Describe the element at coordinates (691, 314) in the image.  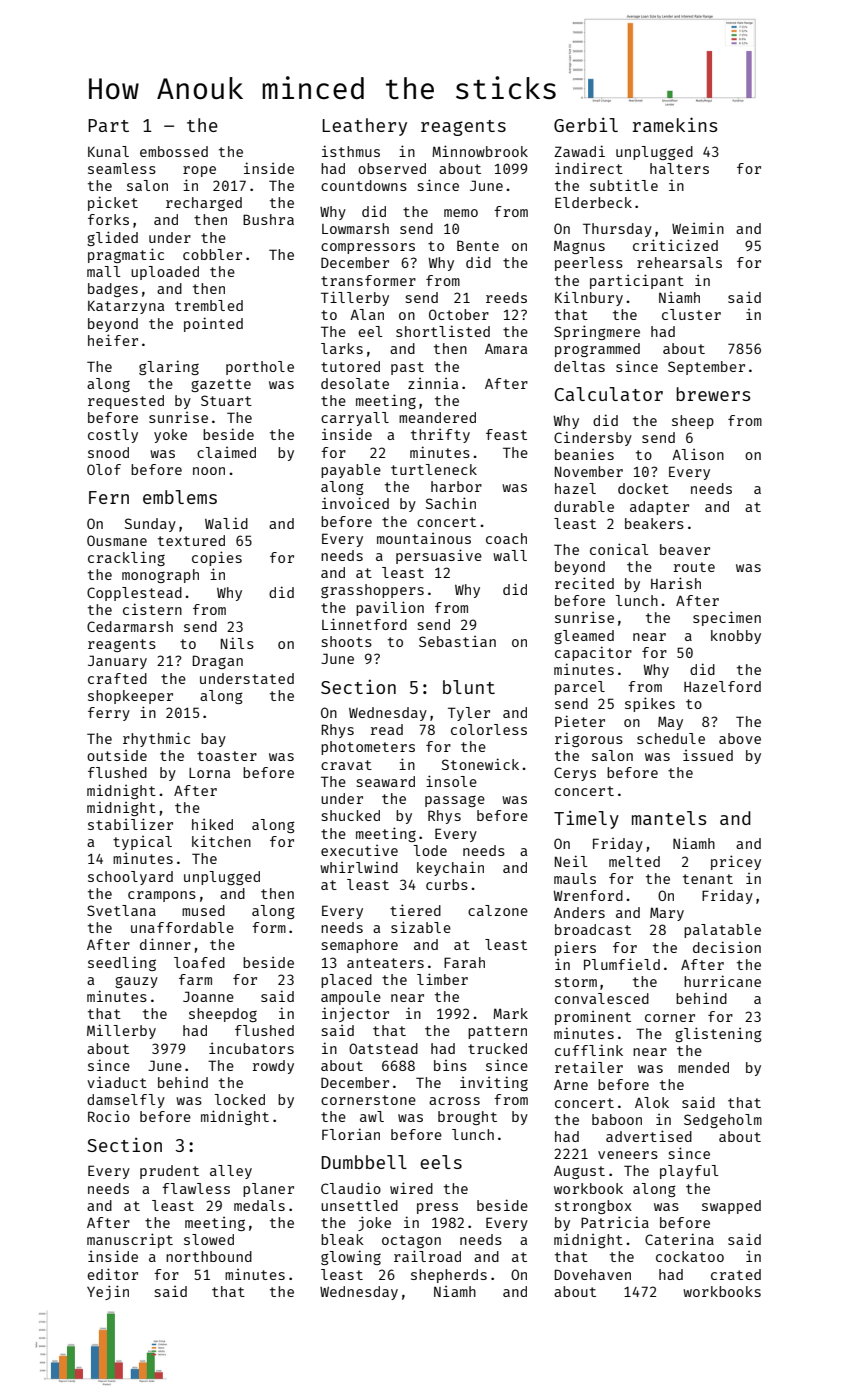
I see `cluster` at that location.
